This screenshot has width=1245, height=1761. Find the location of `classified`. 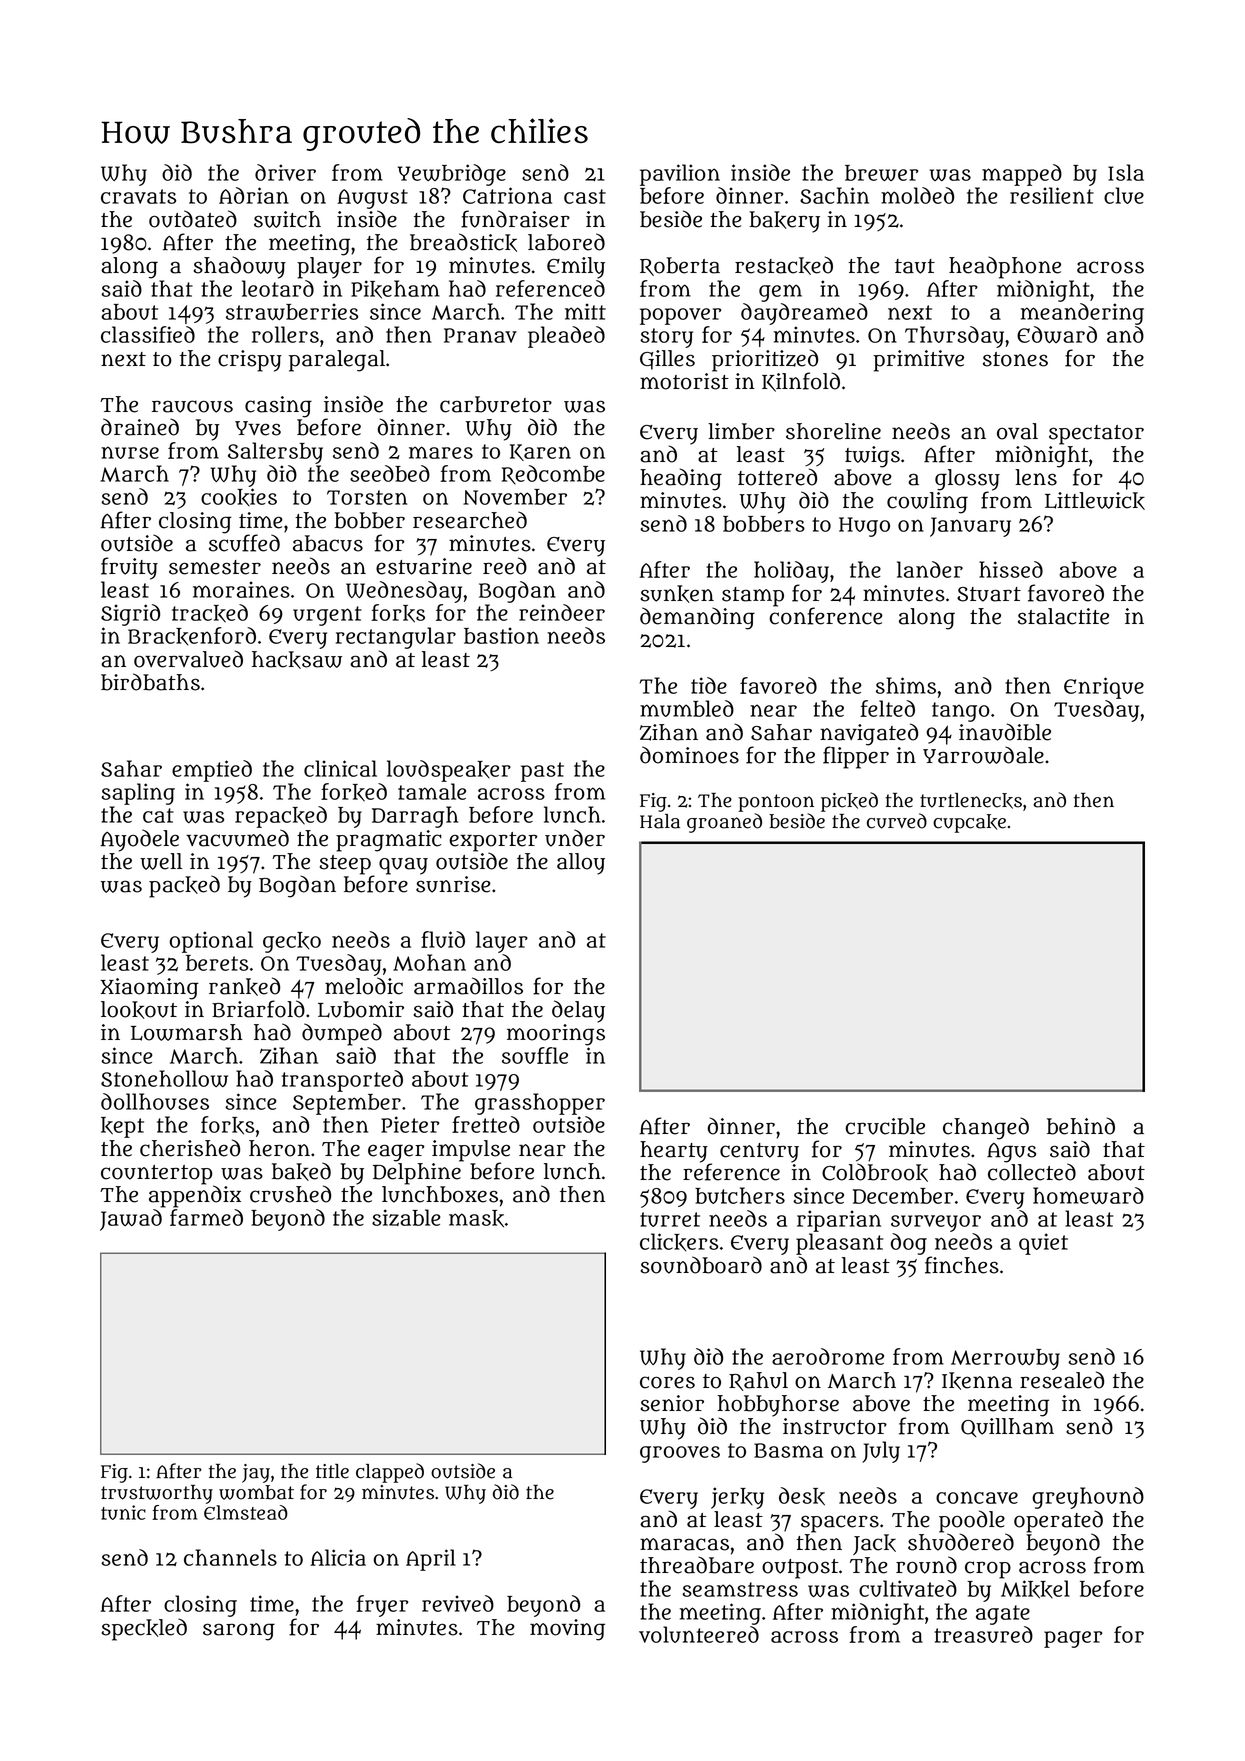

classified is located at coordinates (148, 334).
